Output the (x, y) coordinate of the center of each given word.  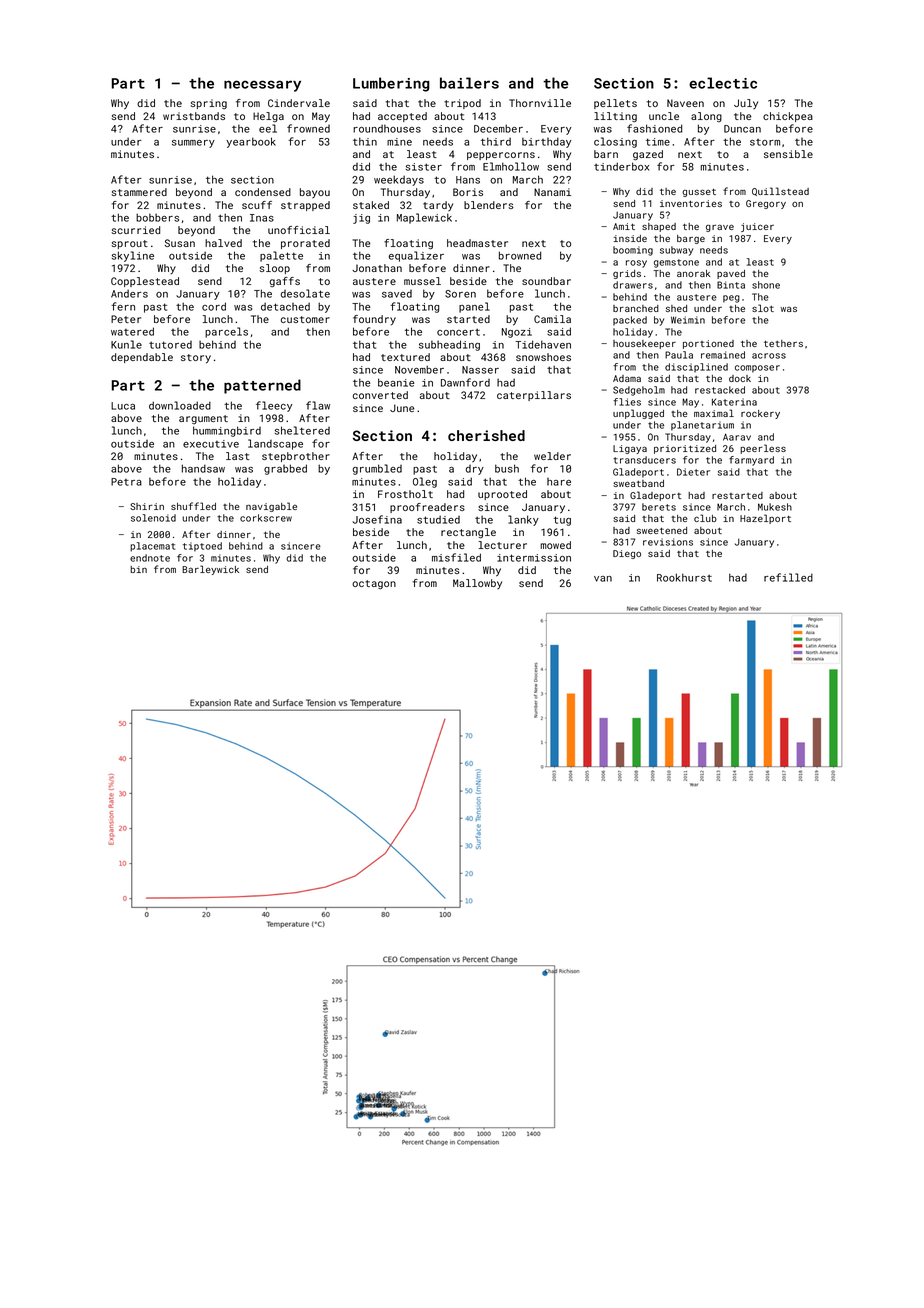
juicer (757, 227)
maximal (714, 413)
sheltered (302, 430)
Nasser (480, 370)
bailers (469, 83)
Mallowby (477, 584)
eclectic (723, 83)
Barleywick (210, 570)
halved (223, 243)
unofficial (299, 230)
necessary (262, 86)
